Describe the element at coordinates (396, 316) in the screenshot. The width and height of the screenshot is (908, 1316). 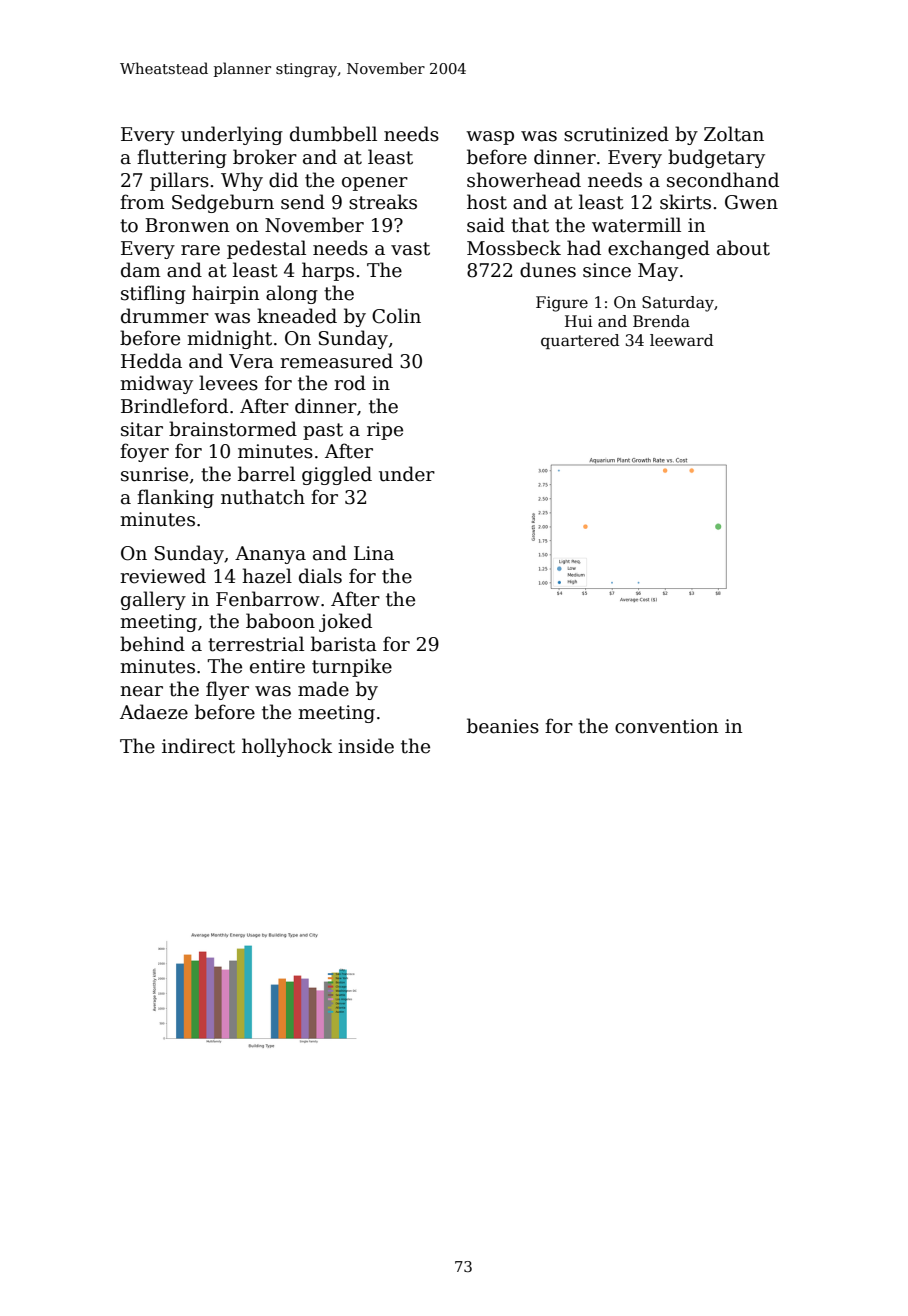
I see `Colin` at that location.
